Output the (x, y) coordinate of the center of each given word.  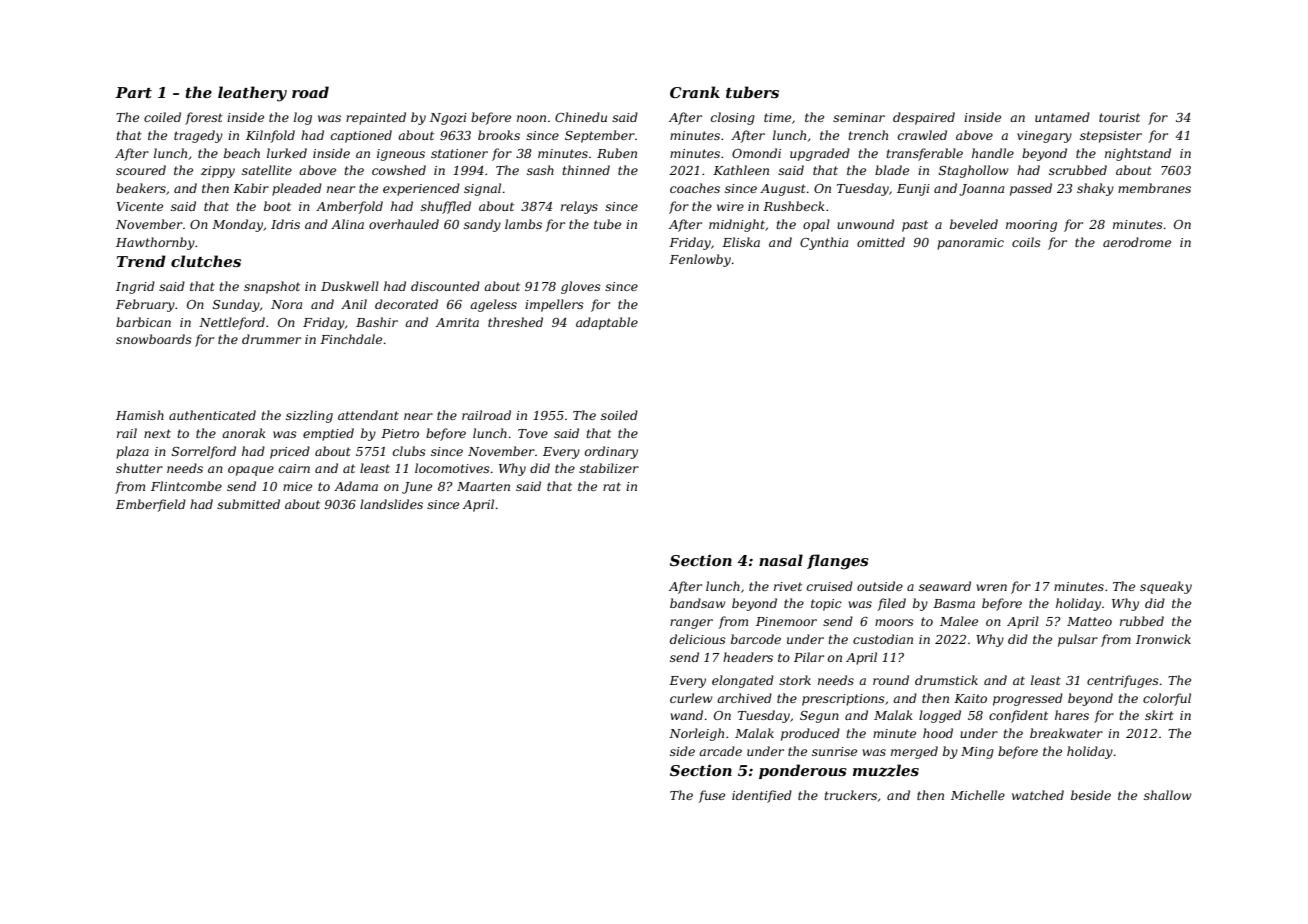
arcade (720, 751)
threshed (515, 322)
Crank (695, 92)
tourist (1119, 117)
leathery (252, 94)
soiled (619, 415)
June (417, 488)
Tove (533, 433)
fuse (711, 796)
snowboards (154, 339)
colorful (1167, 699)
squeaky (1166, 587)
